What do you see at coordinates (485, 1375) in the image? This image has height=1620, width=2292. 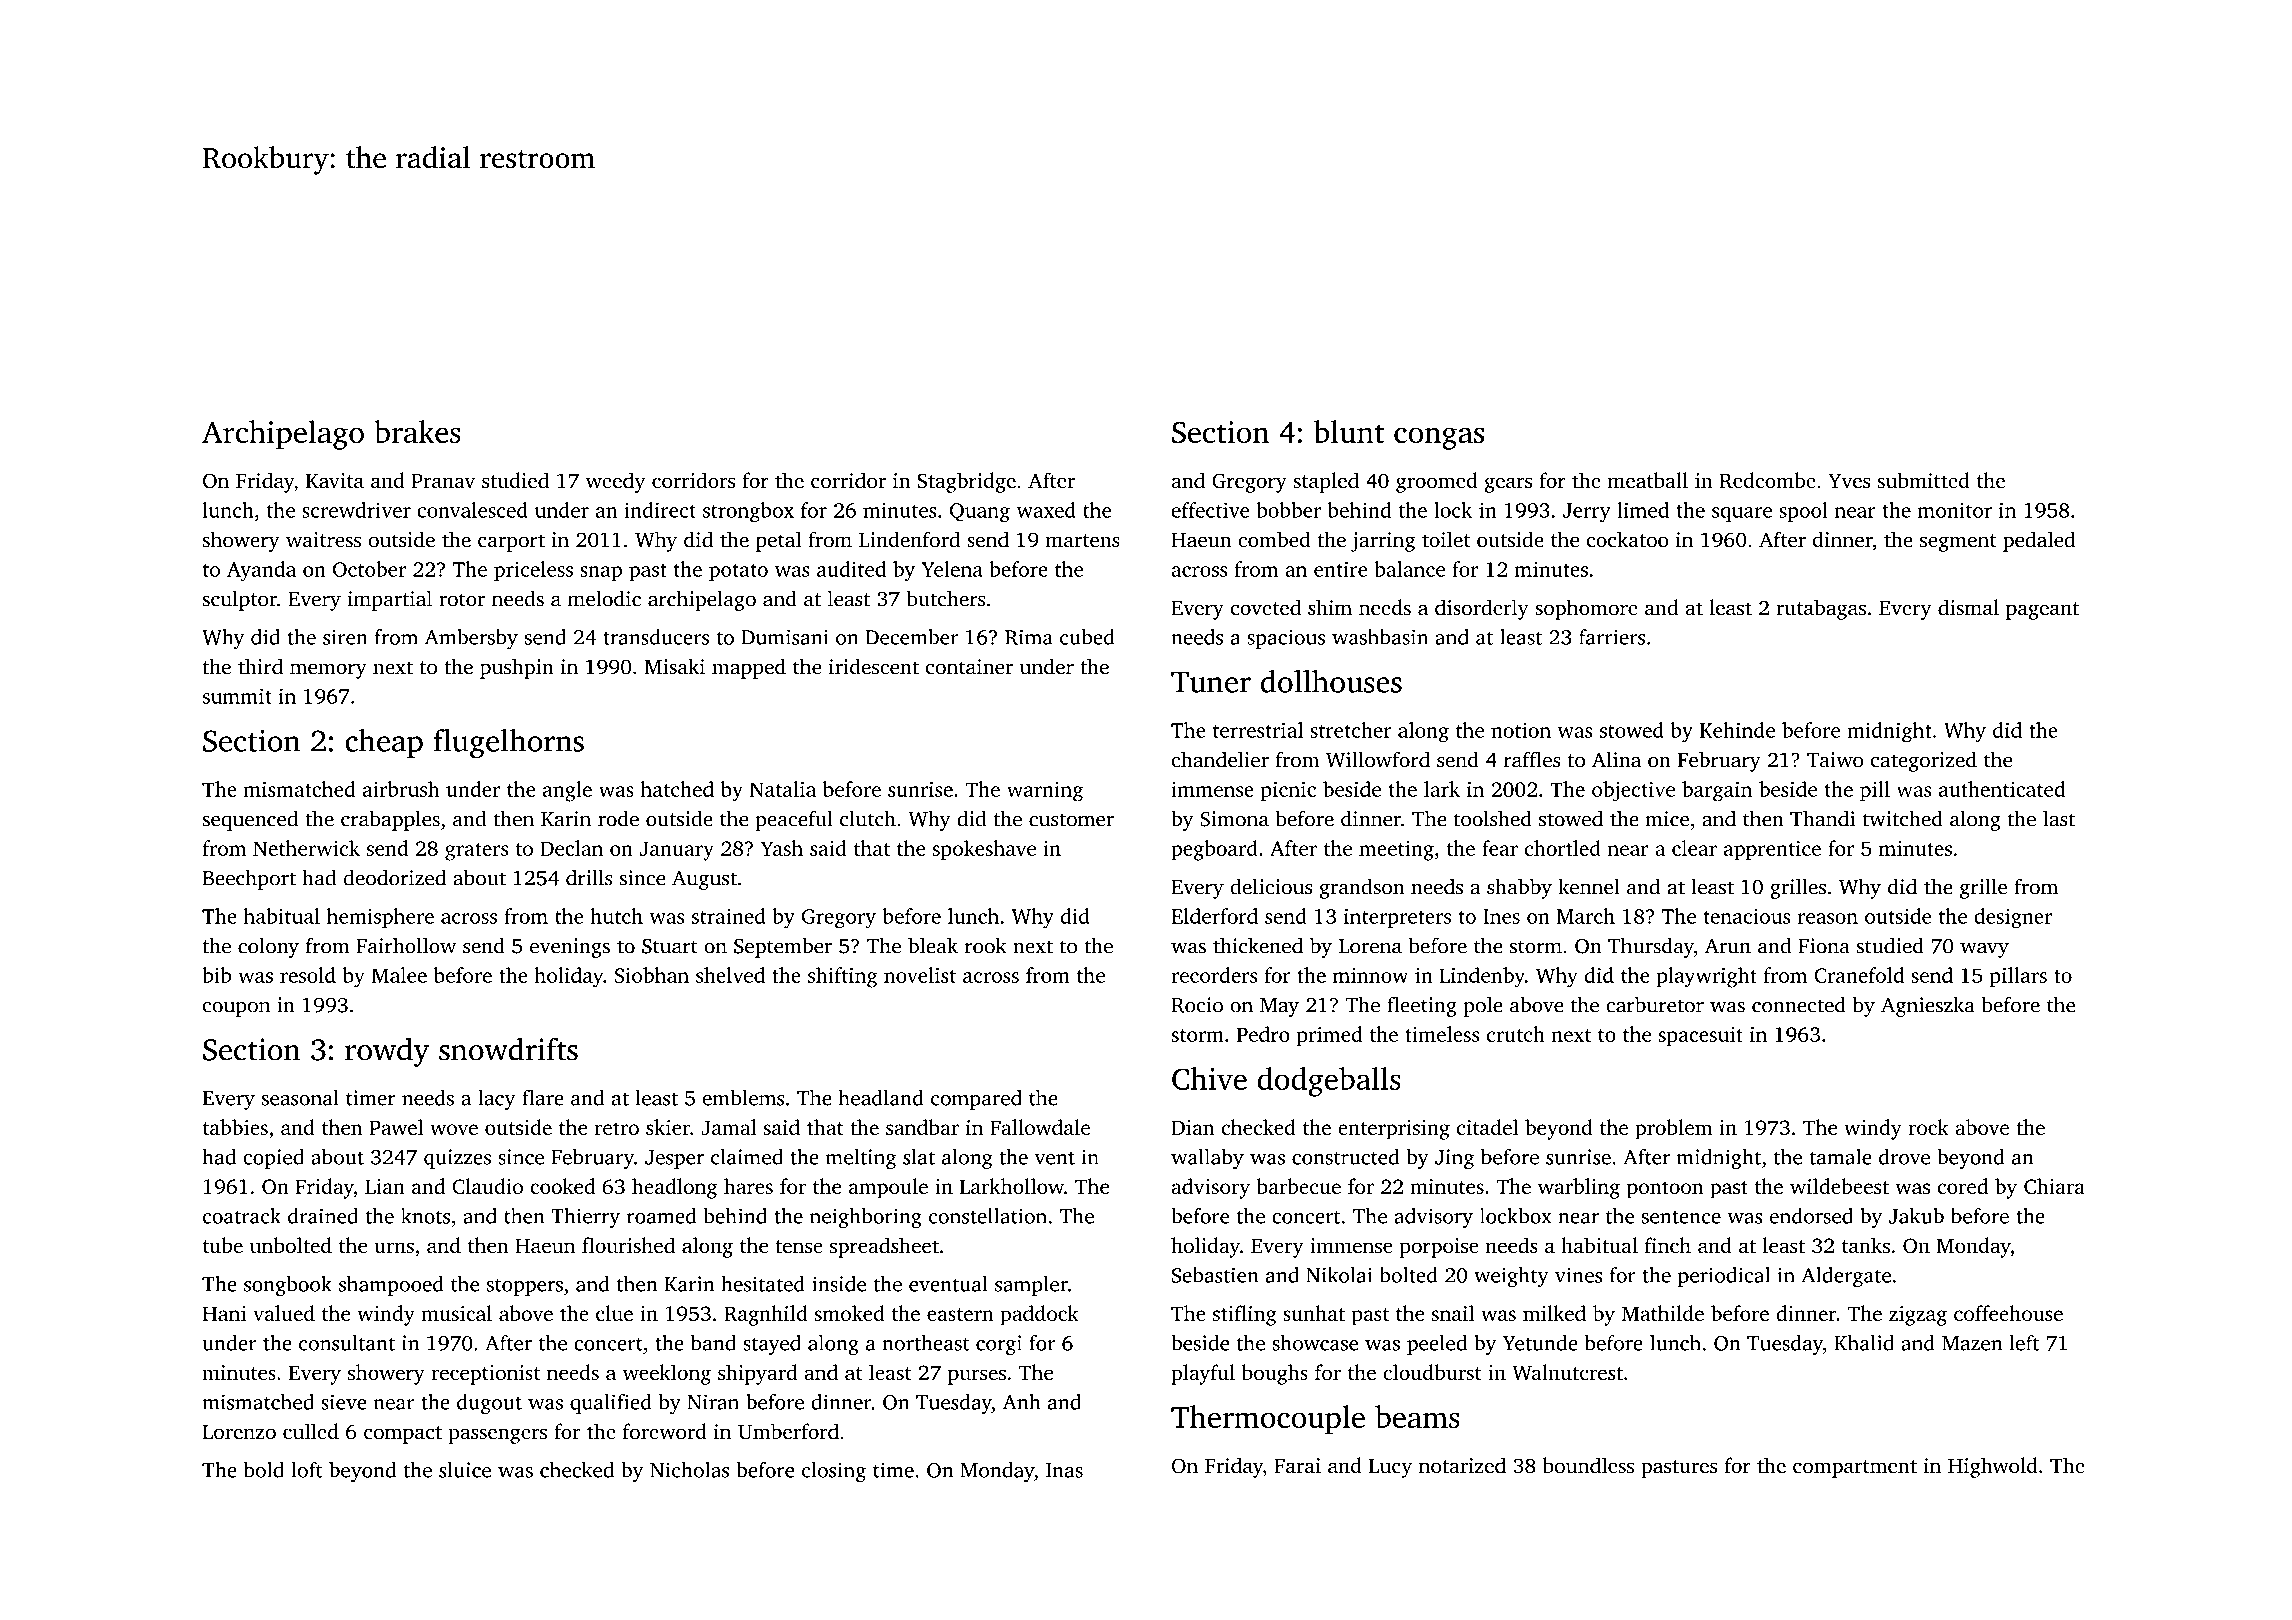 I see `receptionist` at bounding box center [485, 1375].
